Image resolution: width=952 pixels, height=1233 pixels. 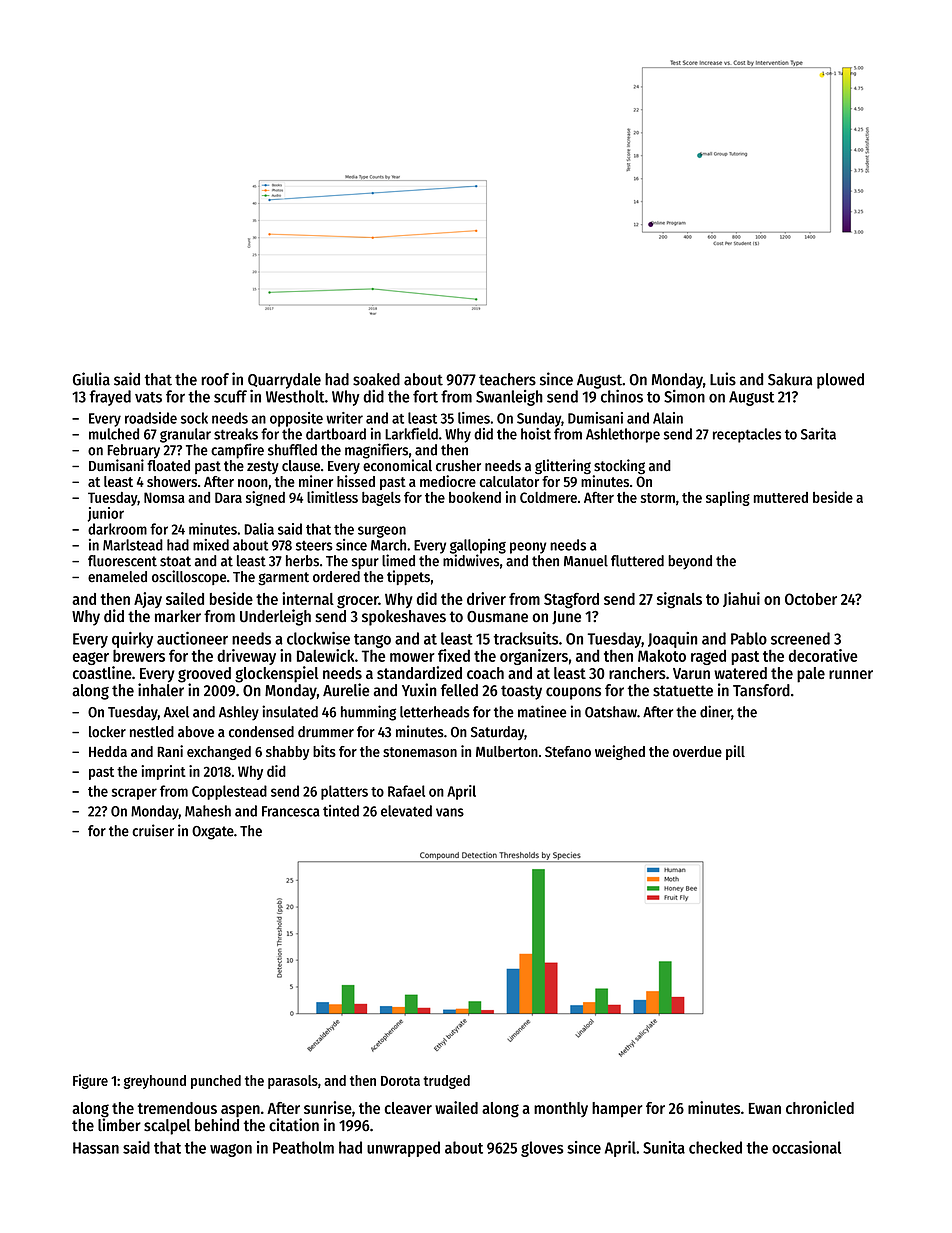 What do you see at coordinates (456, 1107) in the document?
I see `wailed` at bounding box center [456, 1107].
